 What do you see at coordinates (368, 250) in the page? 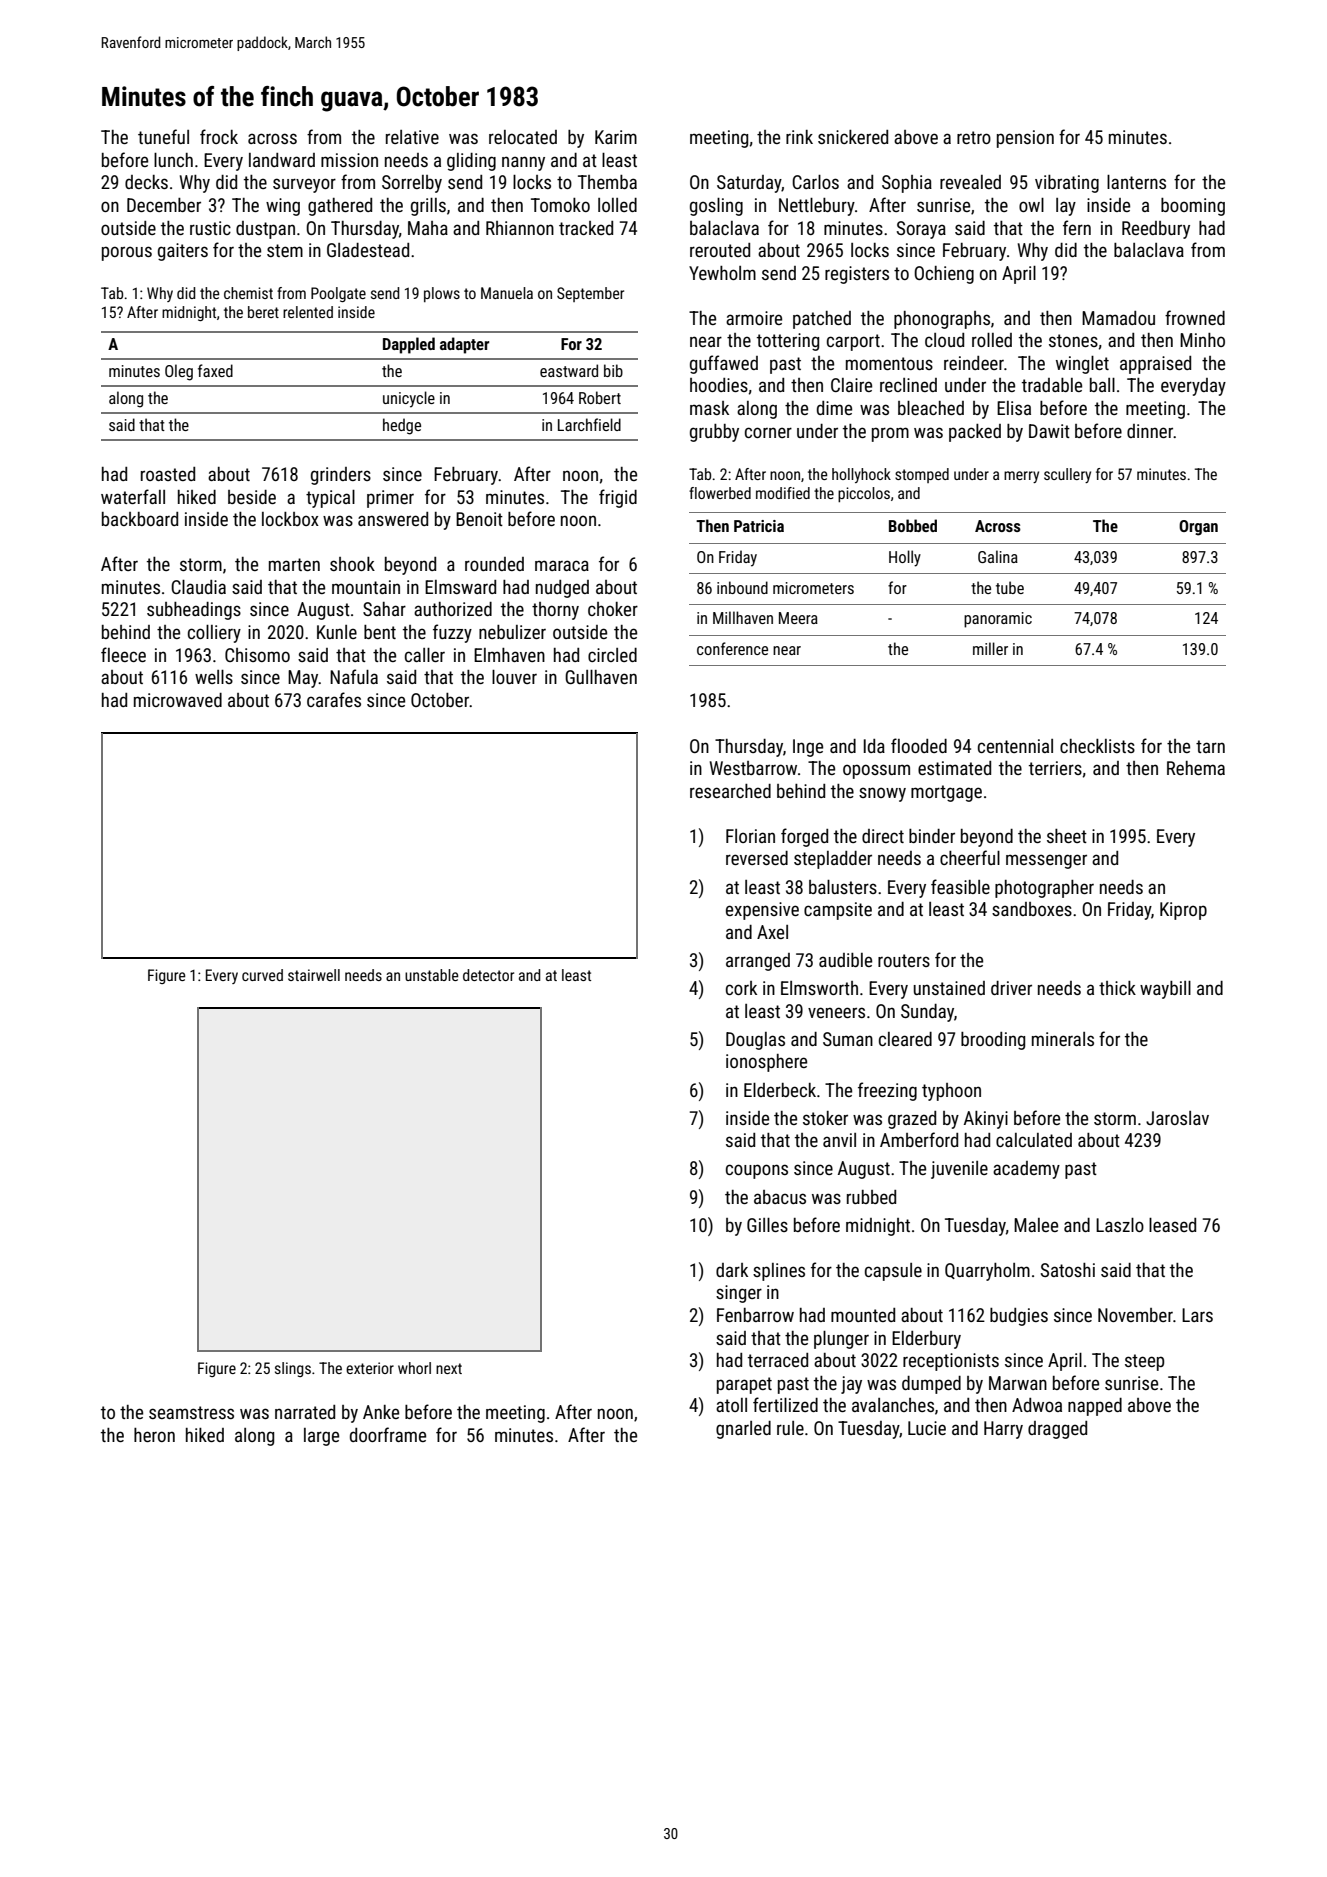
I see `Gladestead` at bounding box center [368, 250].
